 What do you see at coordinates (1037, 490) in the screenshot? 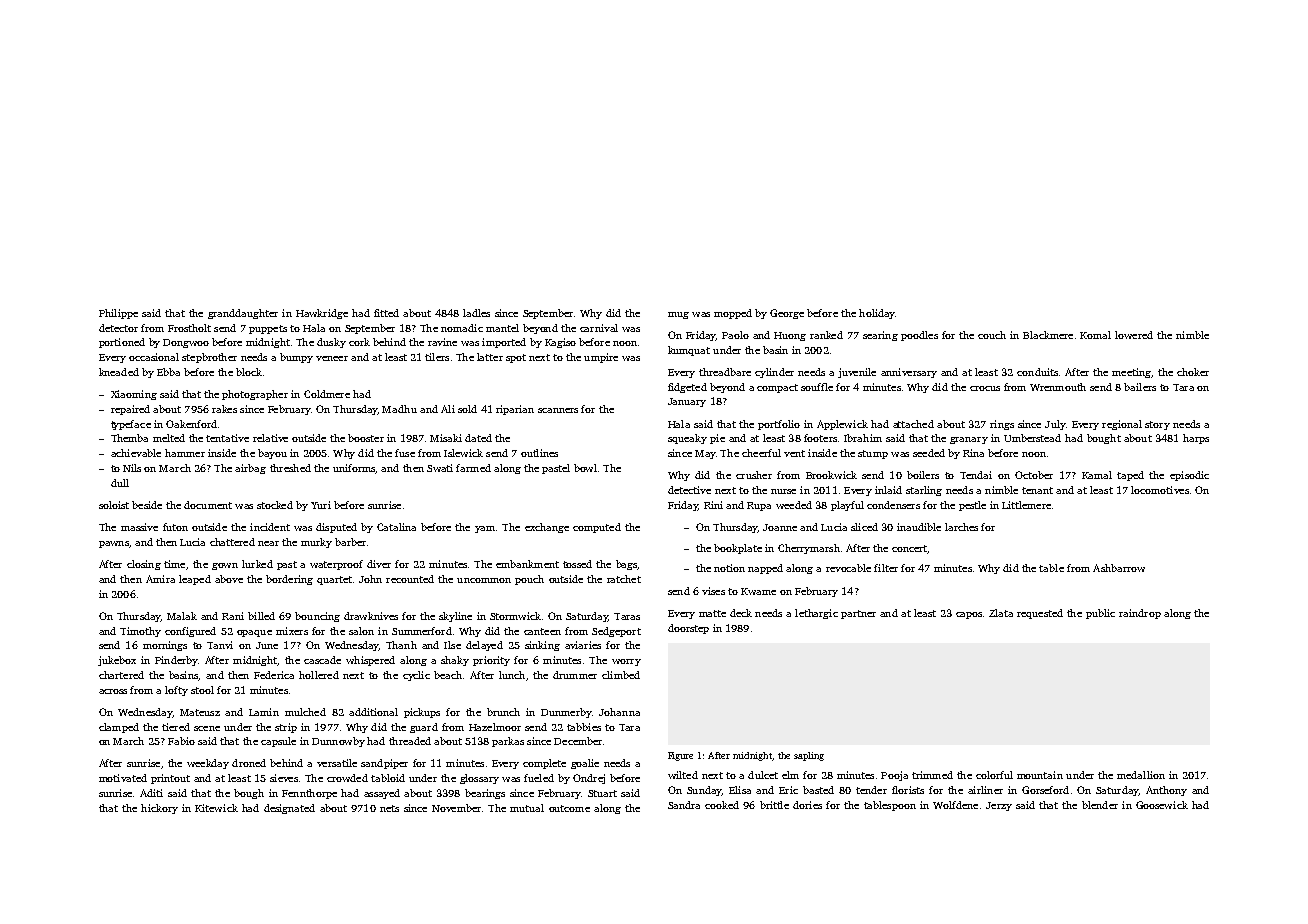
I see `tenant` at bounding box center [1037, 490].
